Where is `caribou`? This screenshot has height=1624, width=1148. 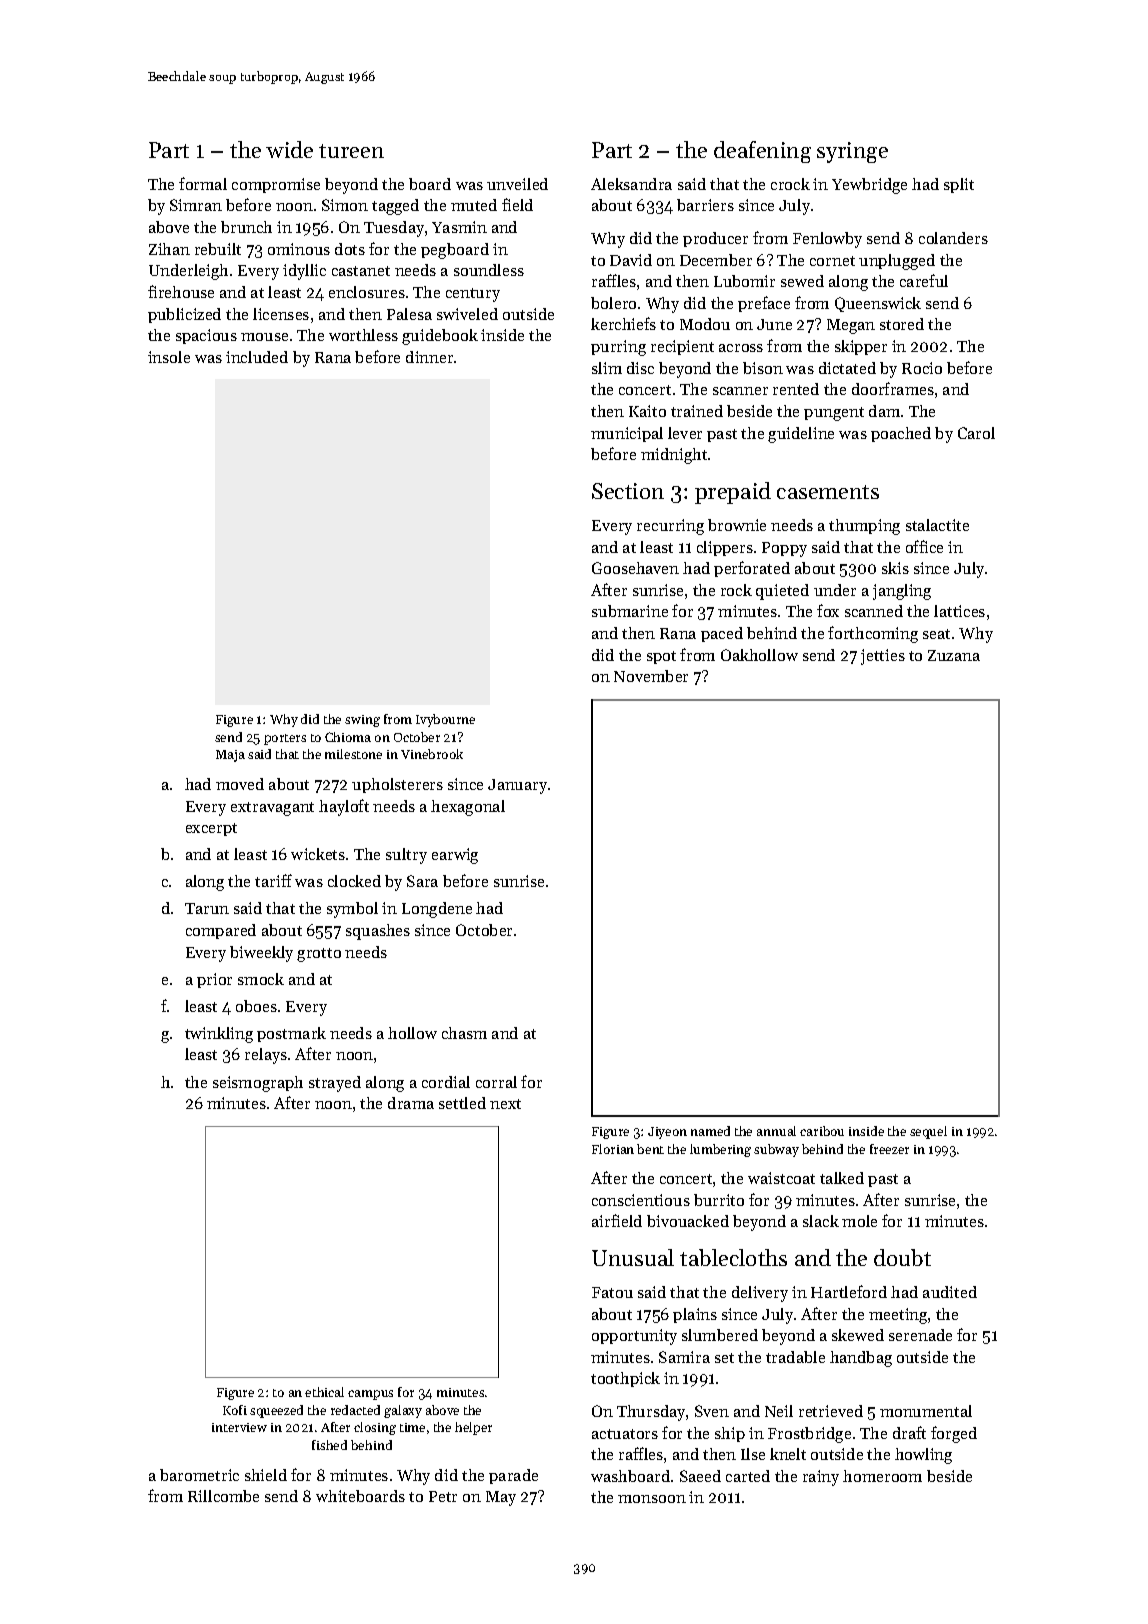 caribou is located at coordinates (822, 1131).
